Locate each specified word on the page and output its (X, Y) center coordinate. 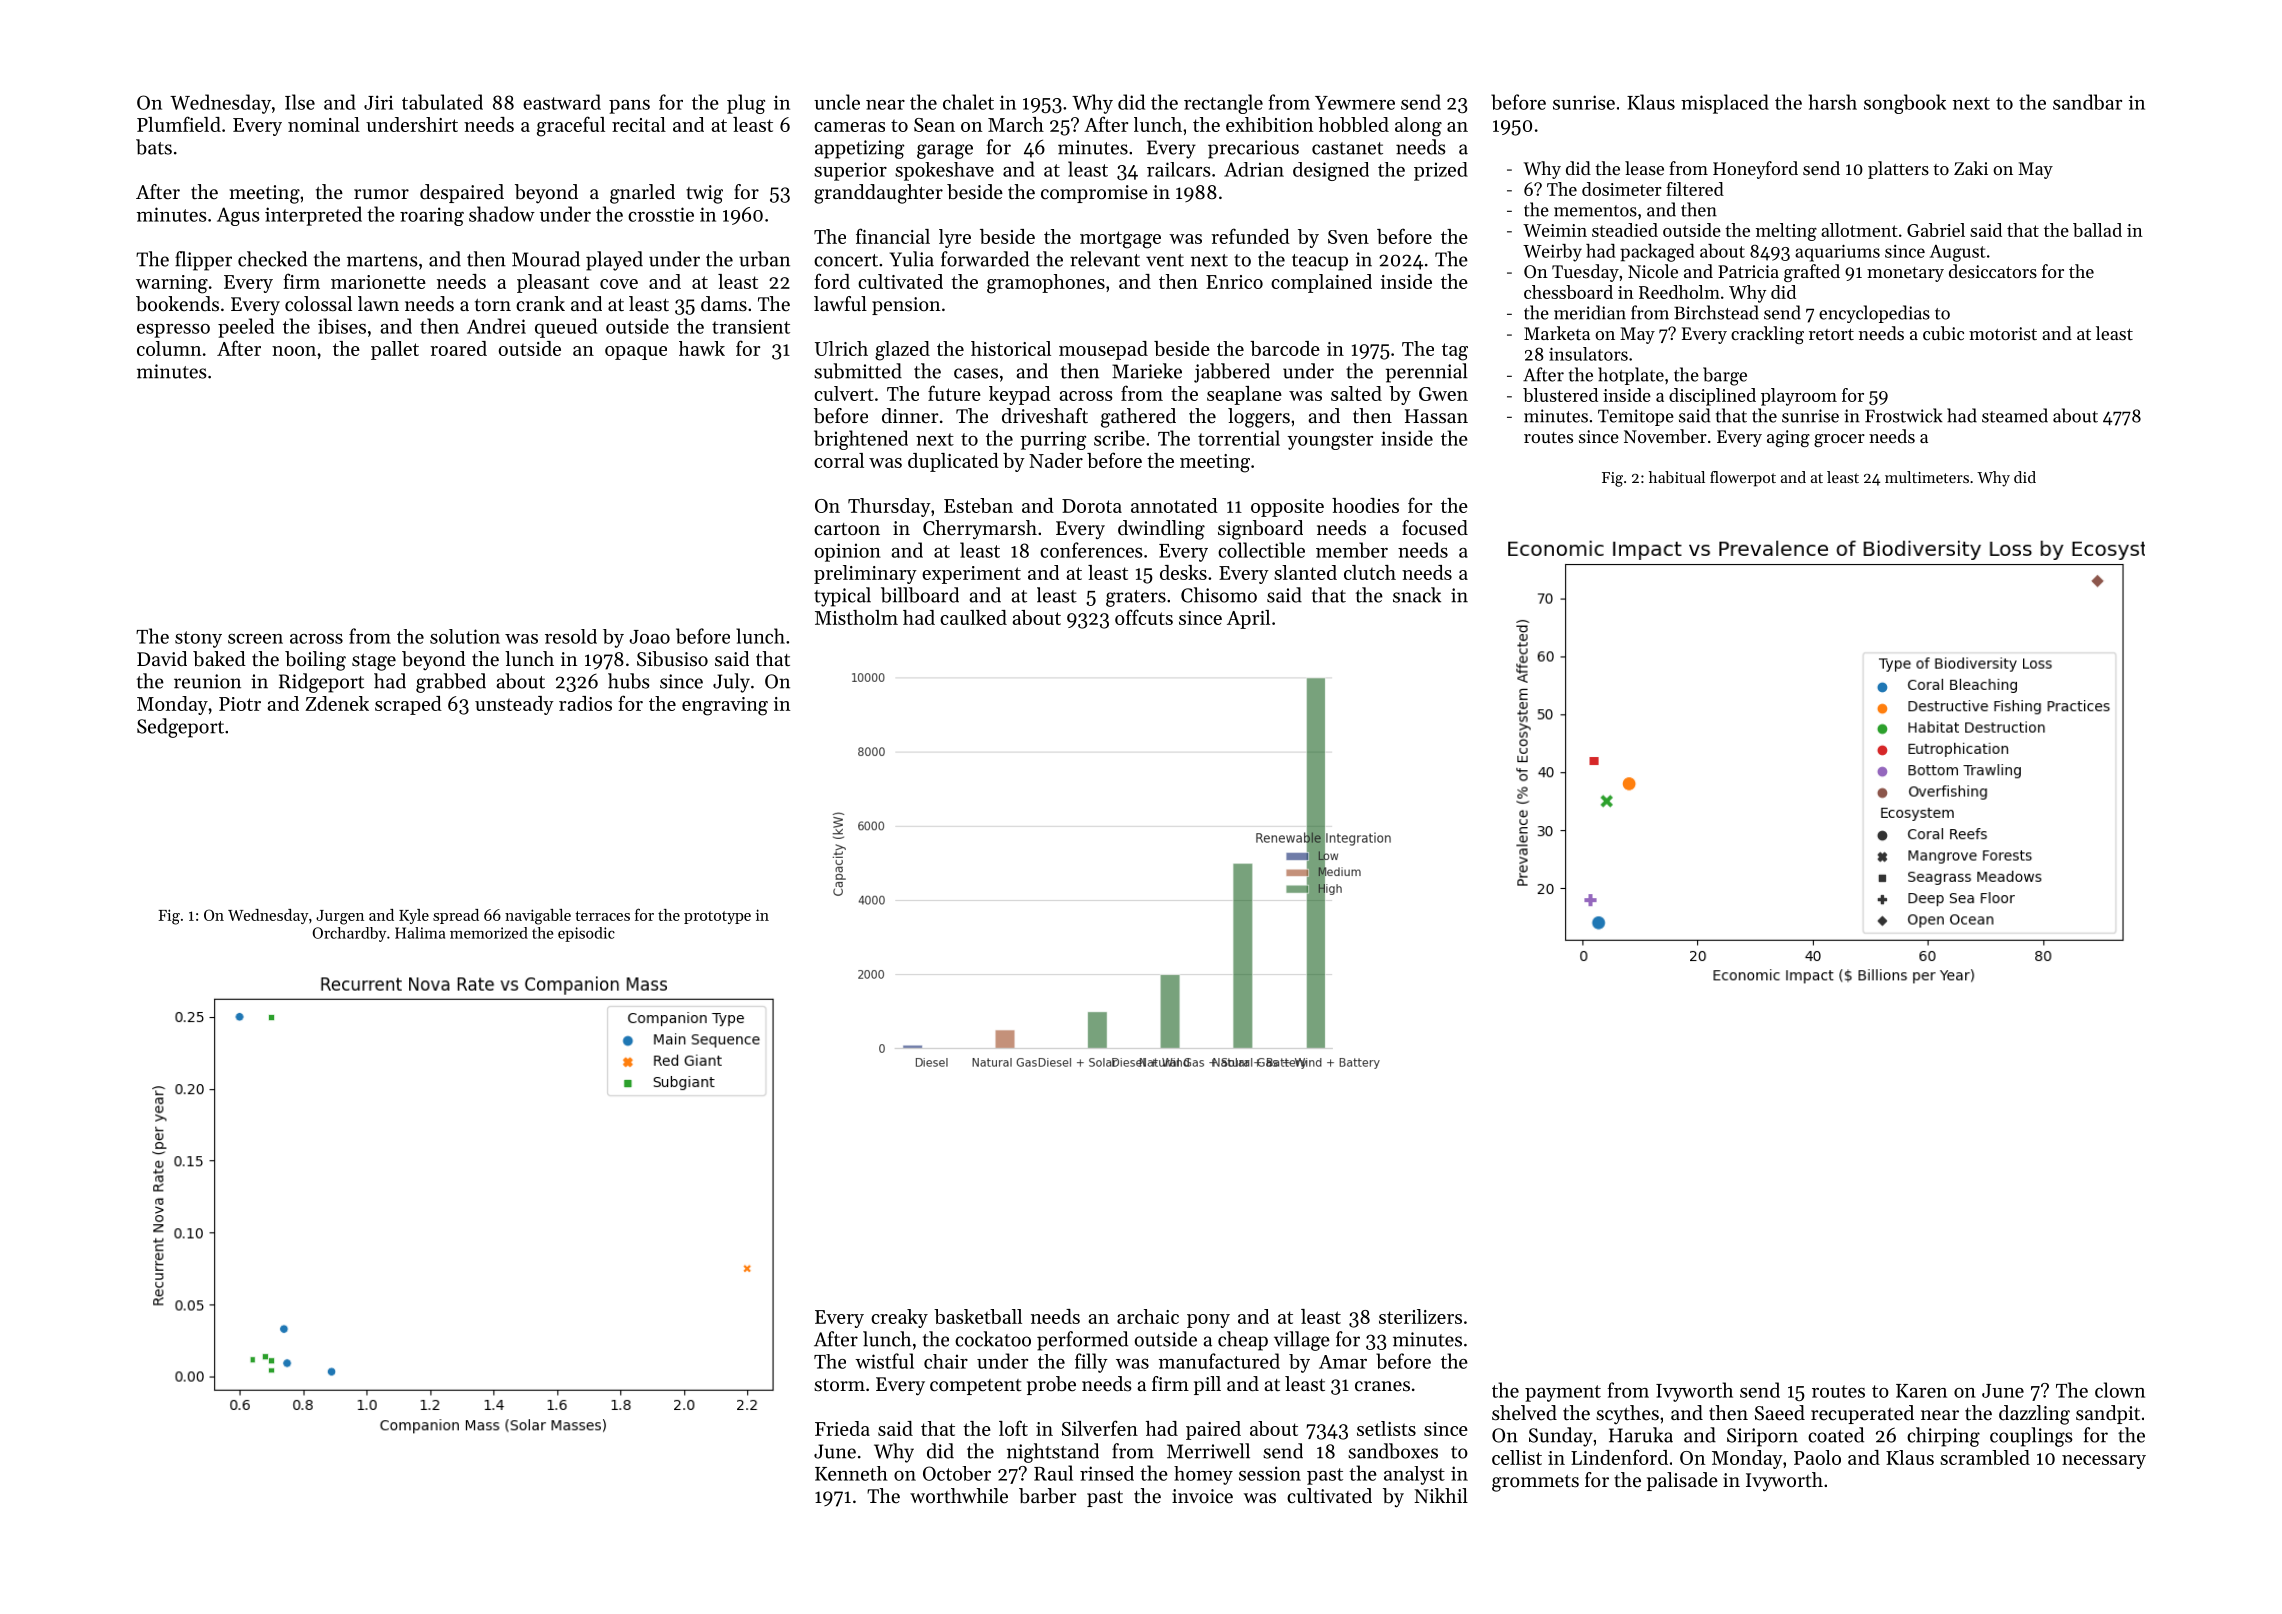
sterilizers (1420, 1316)
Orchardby (349, 934)
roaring (432, 216)
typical (842, 597)
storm (839, 1385)
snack (1417, 595)
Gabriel (1936, 230)
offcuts (1144, 617)
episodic (586, 934)
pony (1208, 1321)
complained (1321, 283)
